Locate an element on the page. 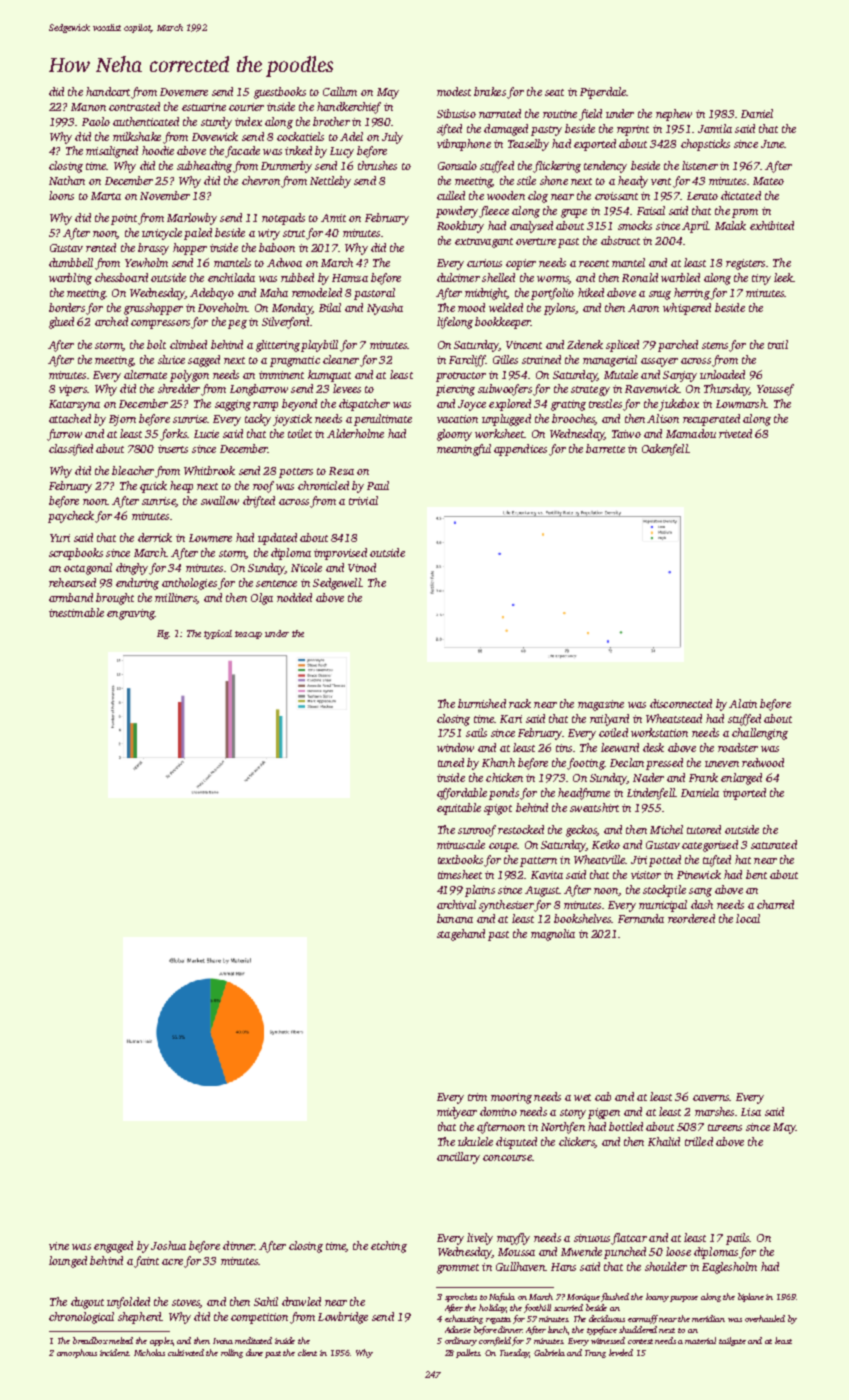 The image size is (849, 1400). brakes is located at coordinates (490, 91).
